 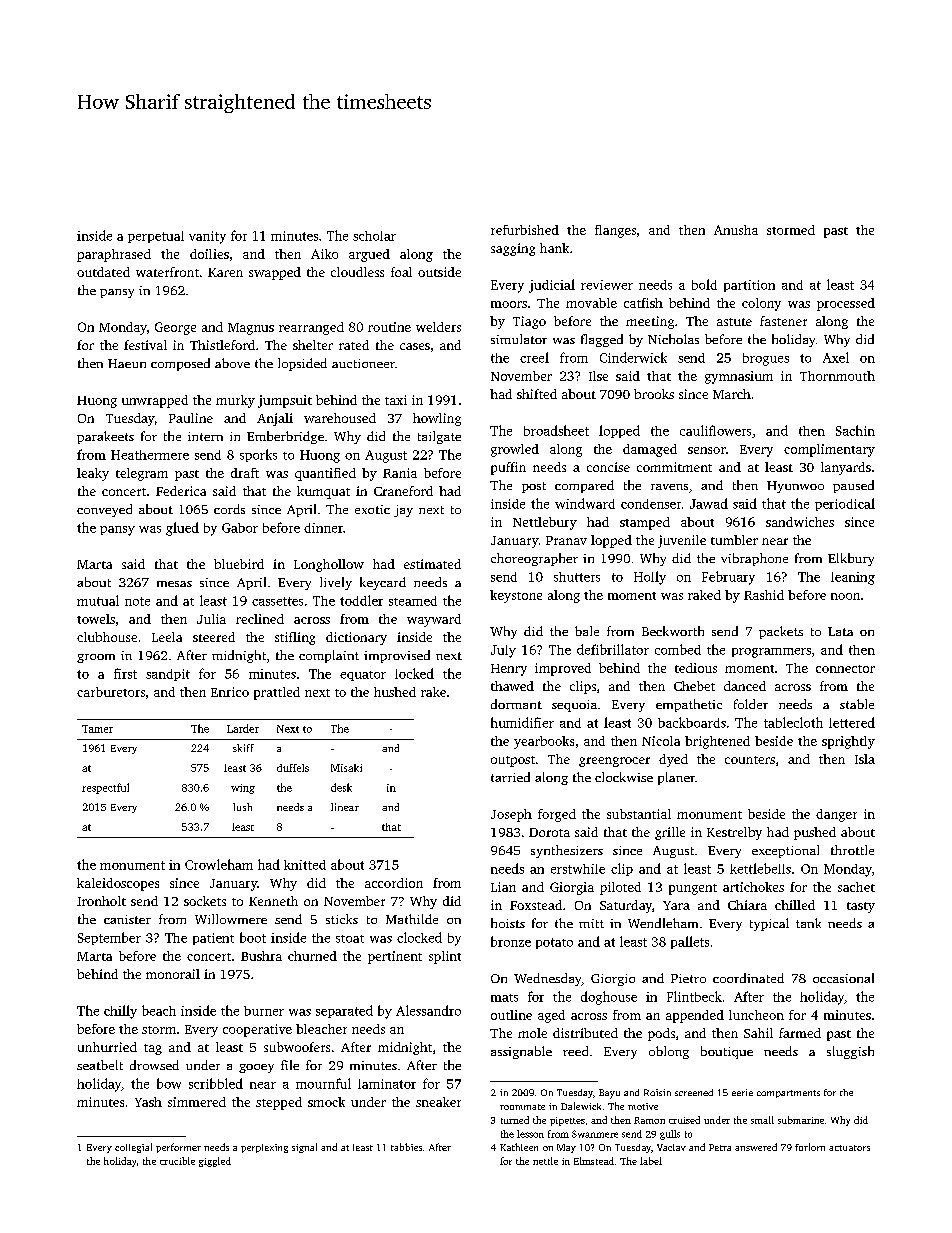 I want to click on Anusha, so click(x=736, y=230).
